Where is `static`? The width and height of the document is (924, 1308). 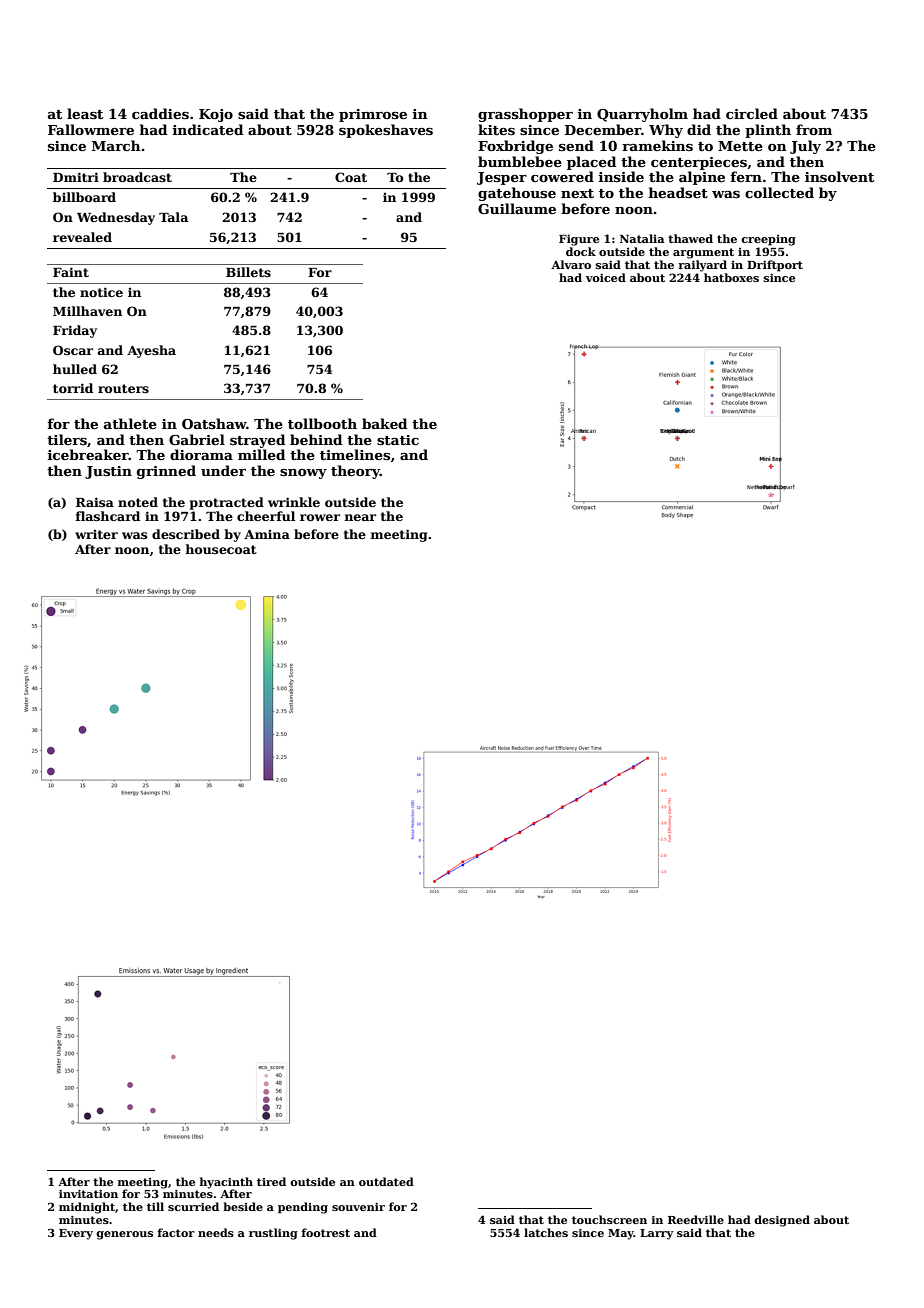
static is located at coordinates (398, 440).
